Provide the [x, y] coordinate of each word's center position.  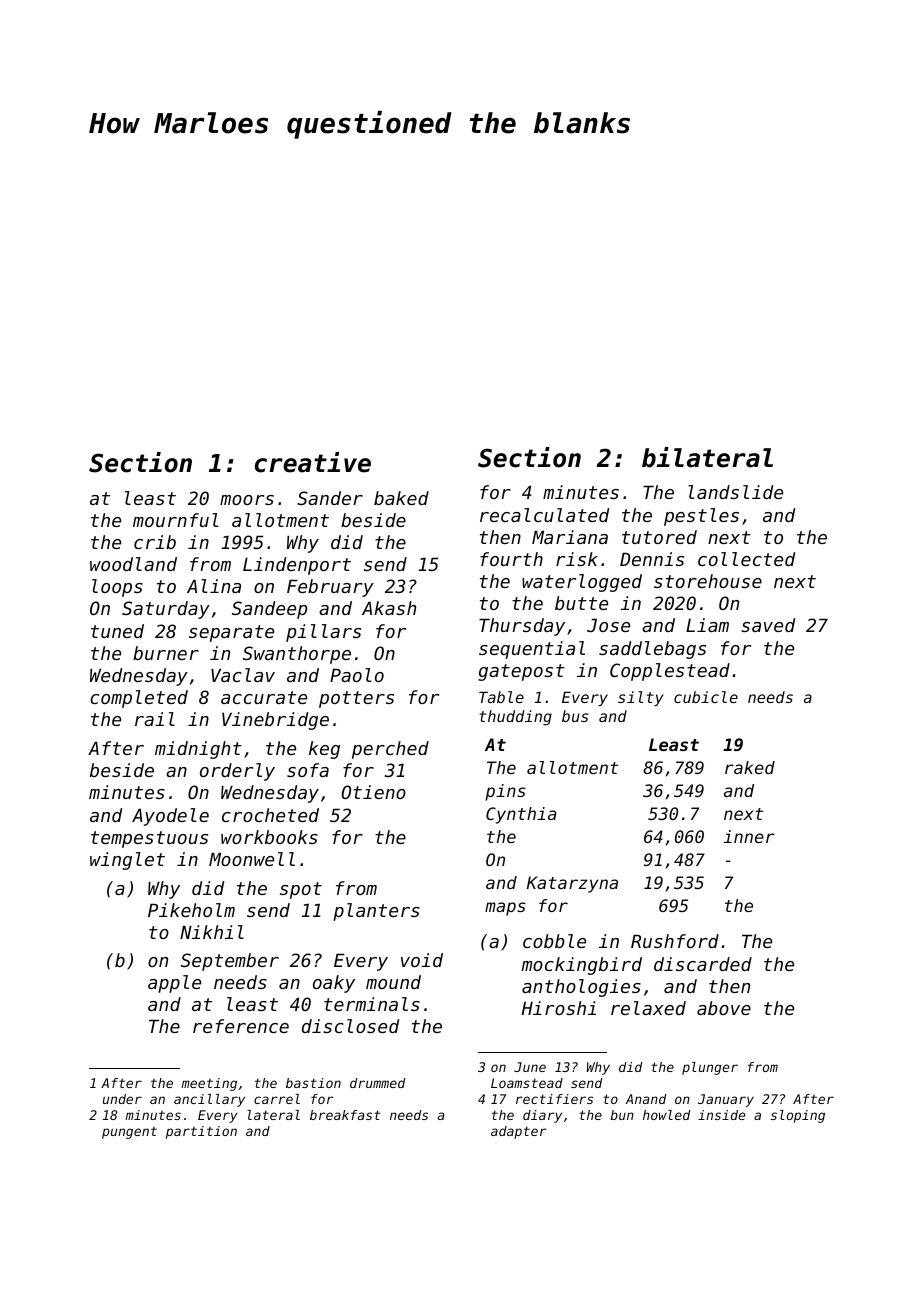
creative [313, 462]
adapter [519, 1132]
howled [666, 1115]
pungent [129, 1133]
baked [401, 498]
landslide [735, 492]
